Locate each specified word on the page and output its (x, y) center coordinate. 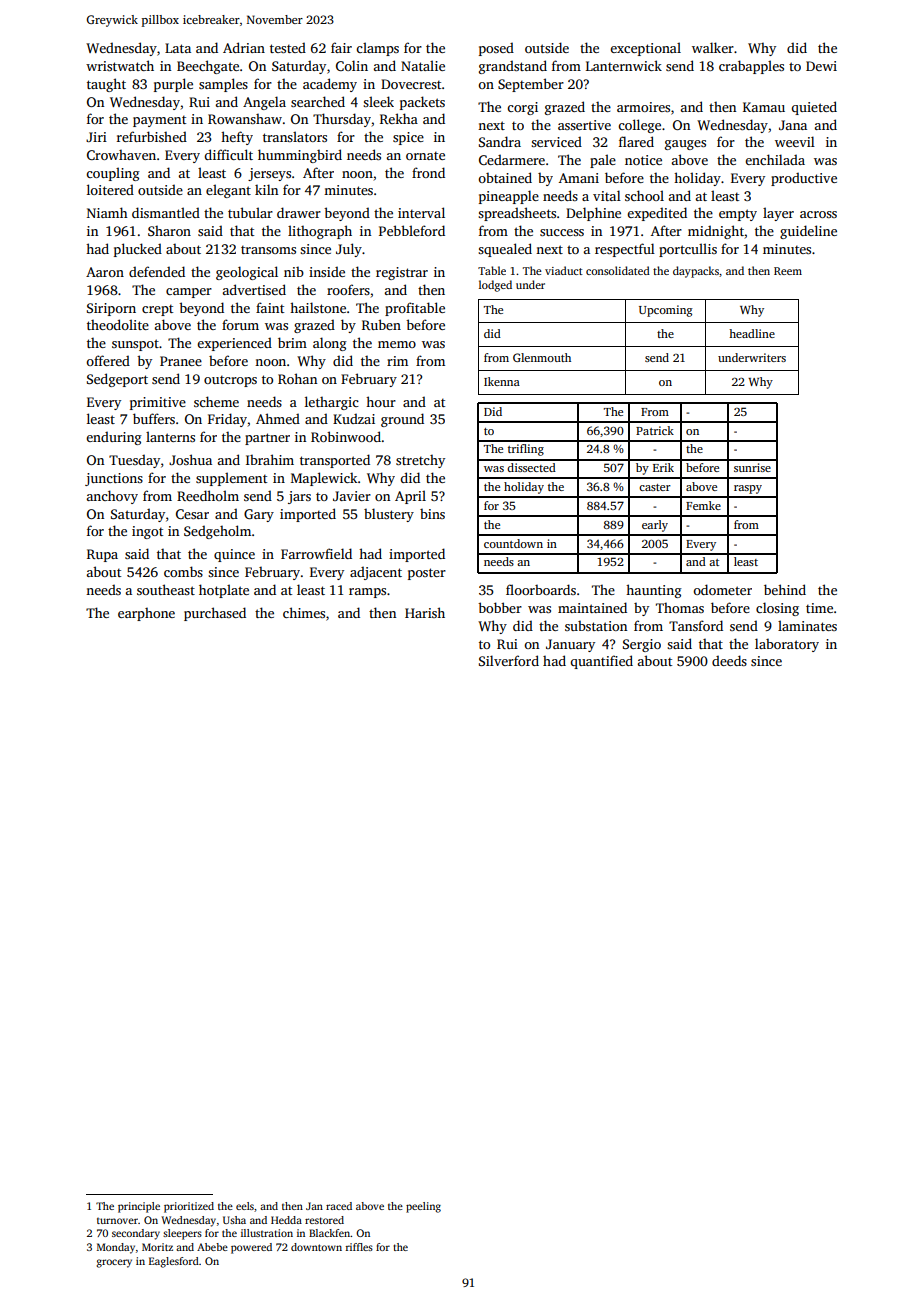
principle (139, 1207)
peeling (423, 1207)
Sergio (642, 645)
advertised (254, 289)
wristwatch (120, 65)
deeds (729, 660)
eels (245, 1206)
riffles (359, 1247)
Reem (788, 271)
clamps (377, 49)
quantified (602, 662)
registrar (402, 273)
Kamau (764, 107)
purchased (215, 614)
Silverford (509, 660)
